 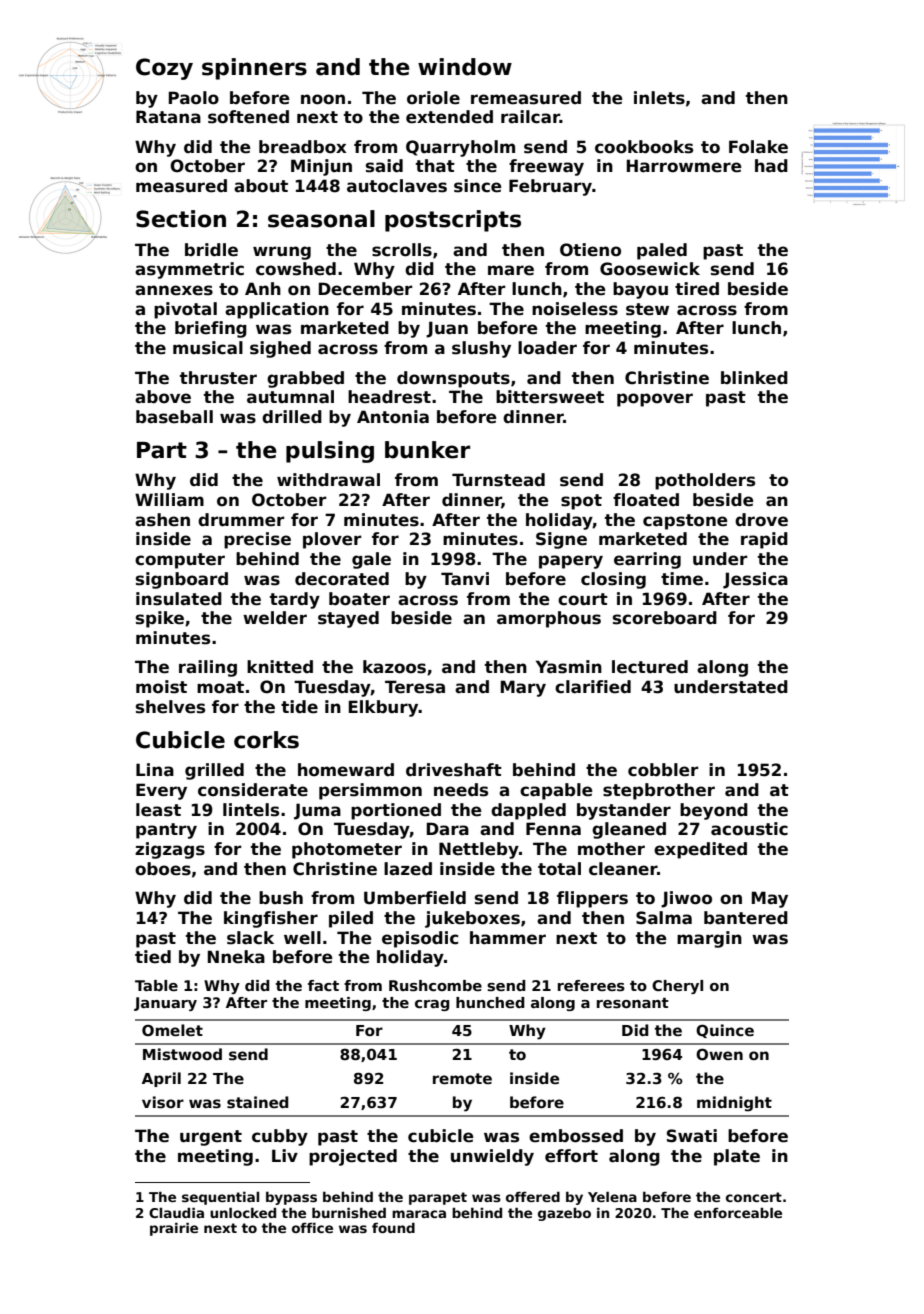 I want to click on unlocked, so click(x=243, y=1213).
